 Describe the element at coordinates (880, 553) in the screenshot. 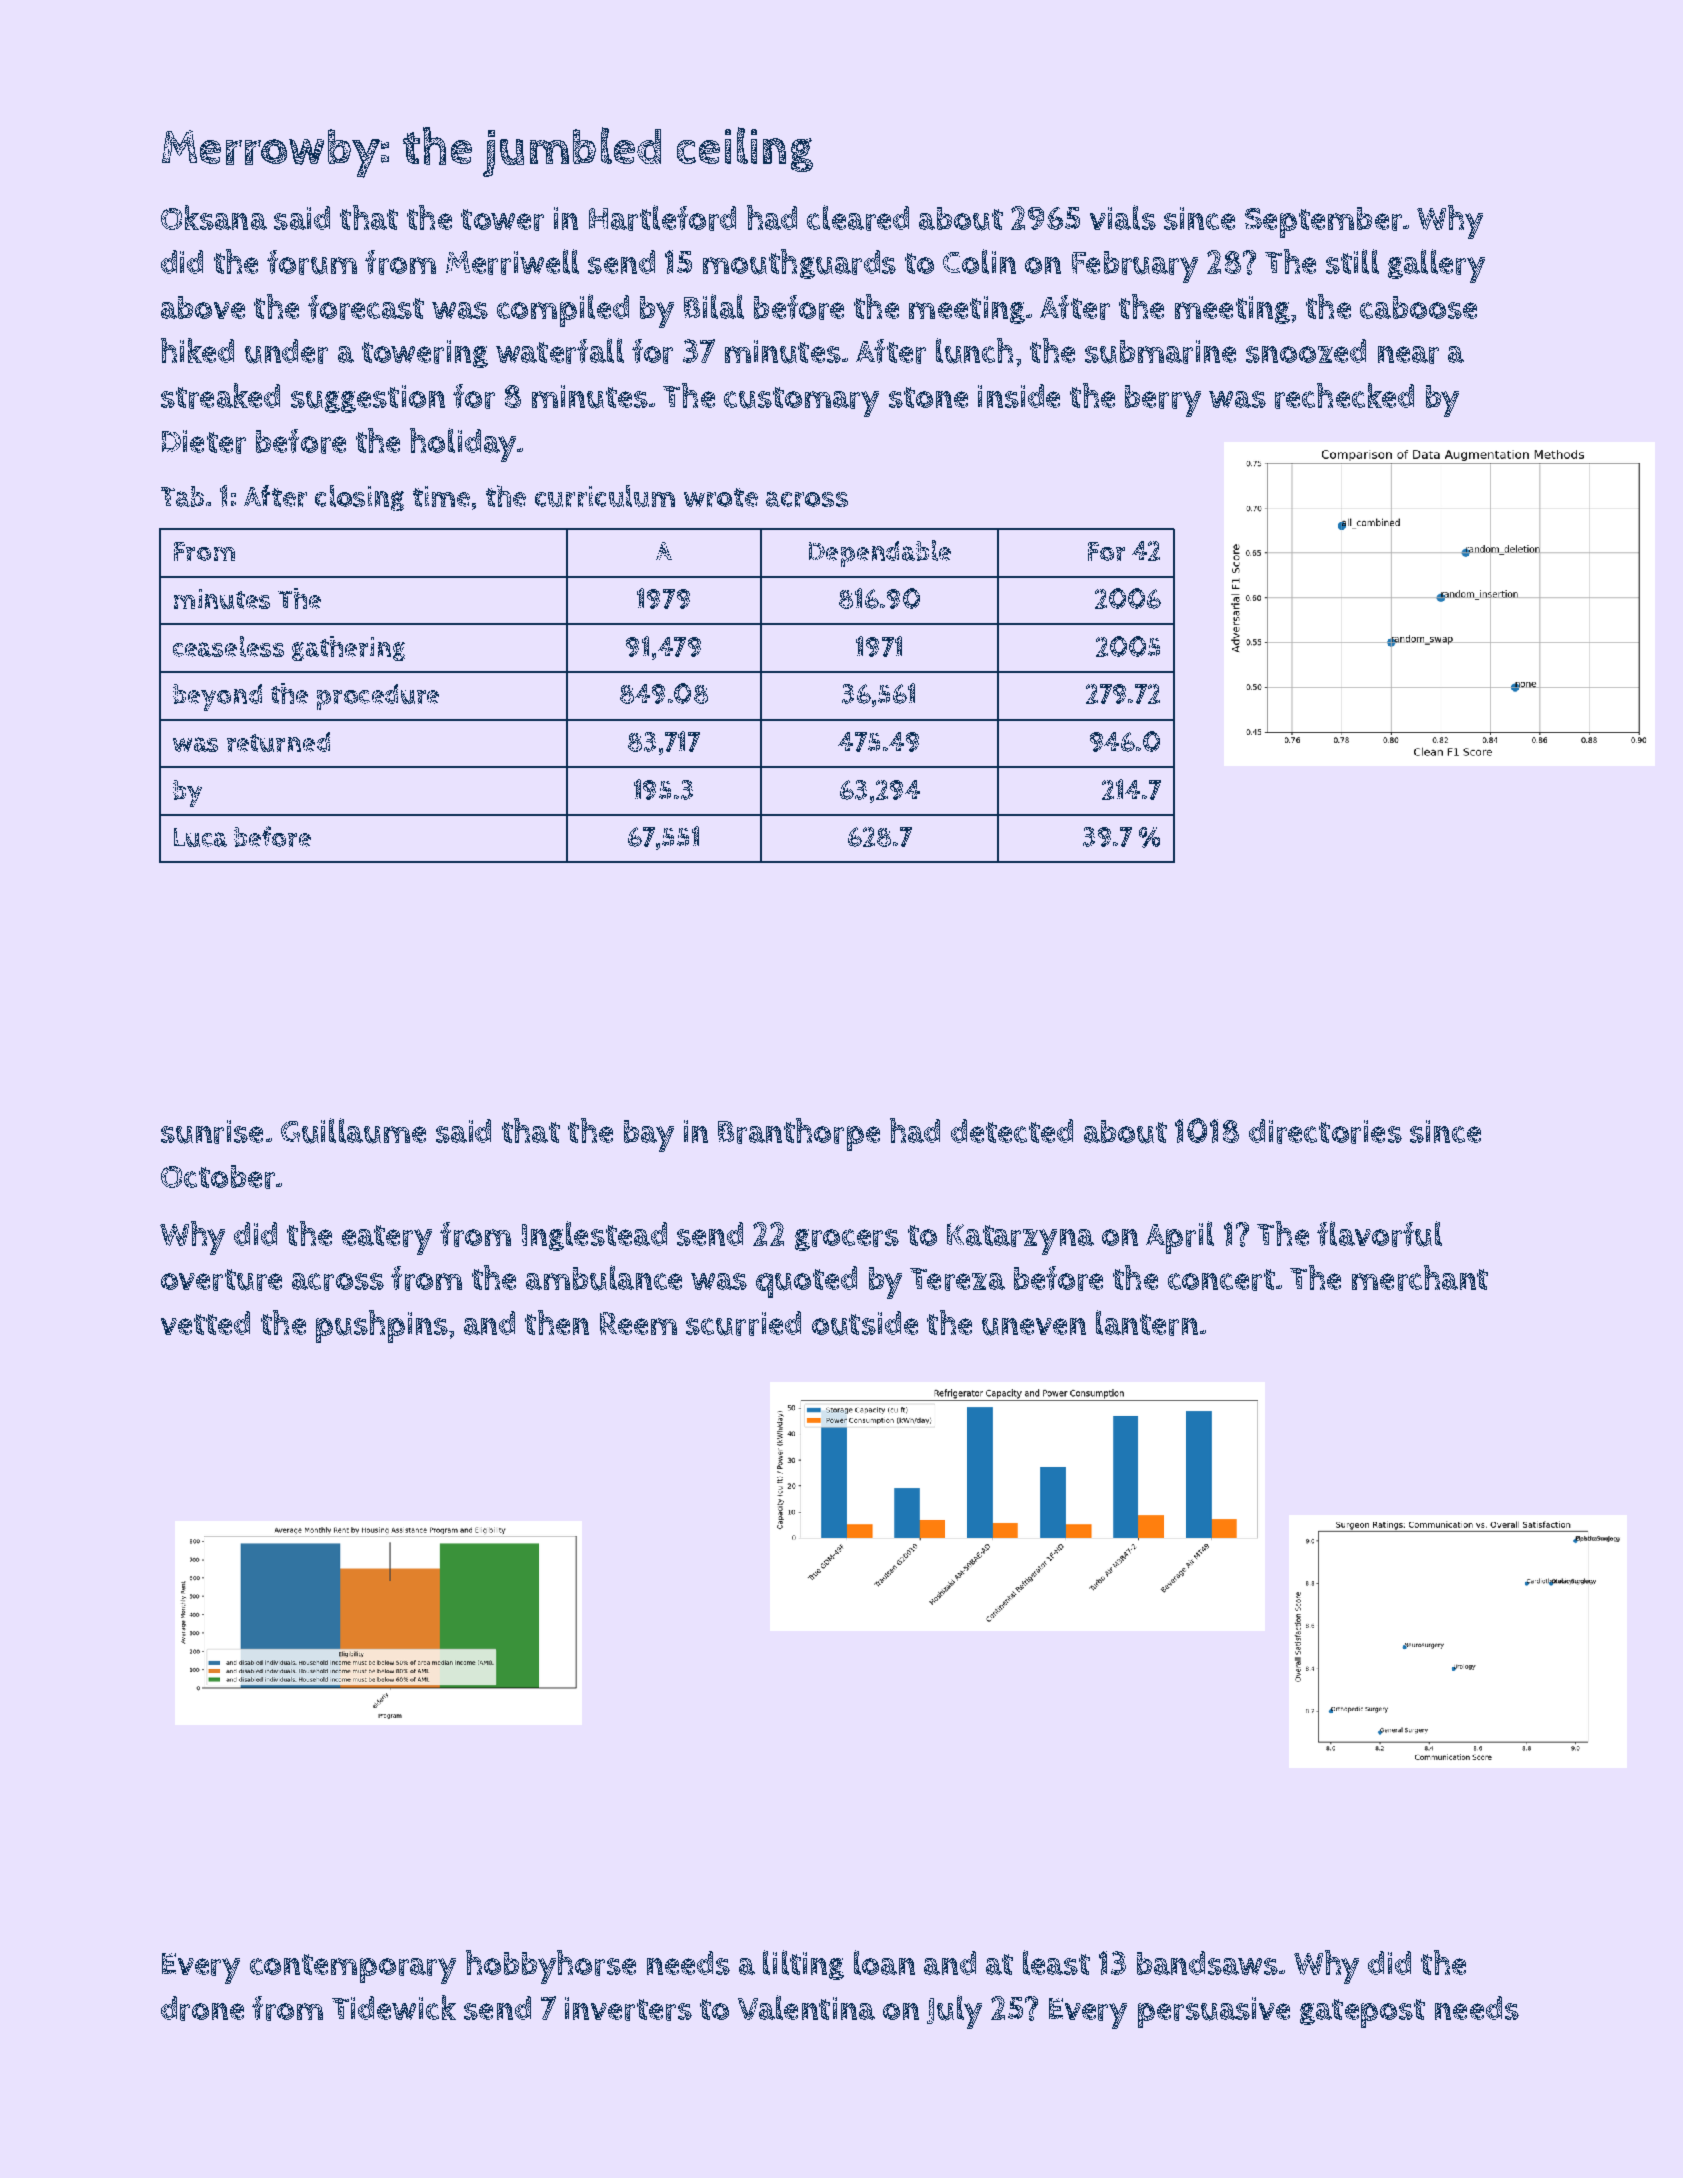

I see `Dependable` at that location.
